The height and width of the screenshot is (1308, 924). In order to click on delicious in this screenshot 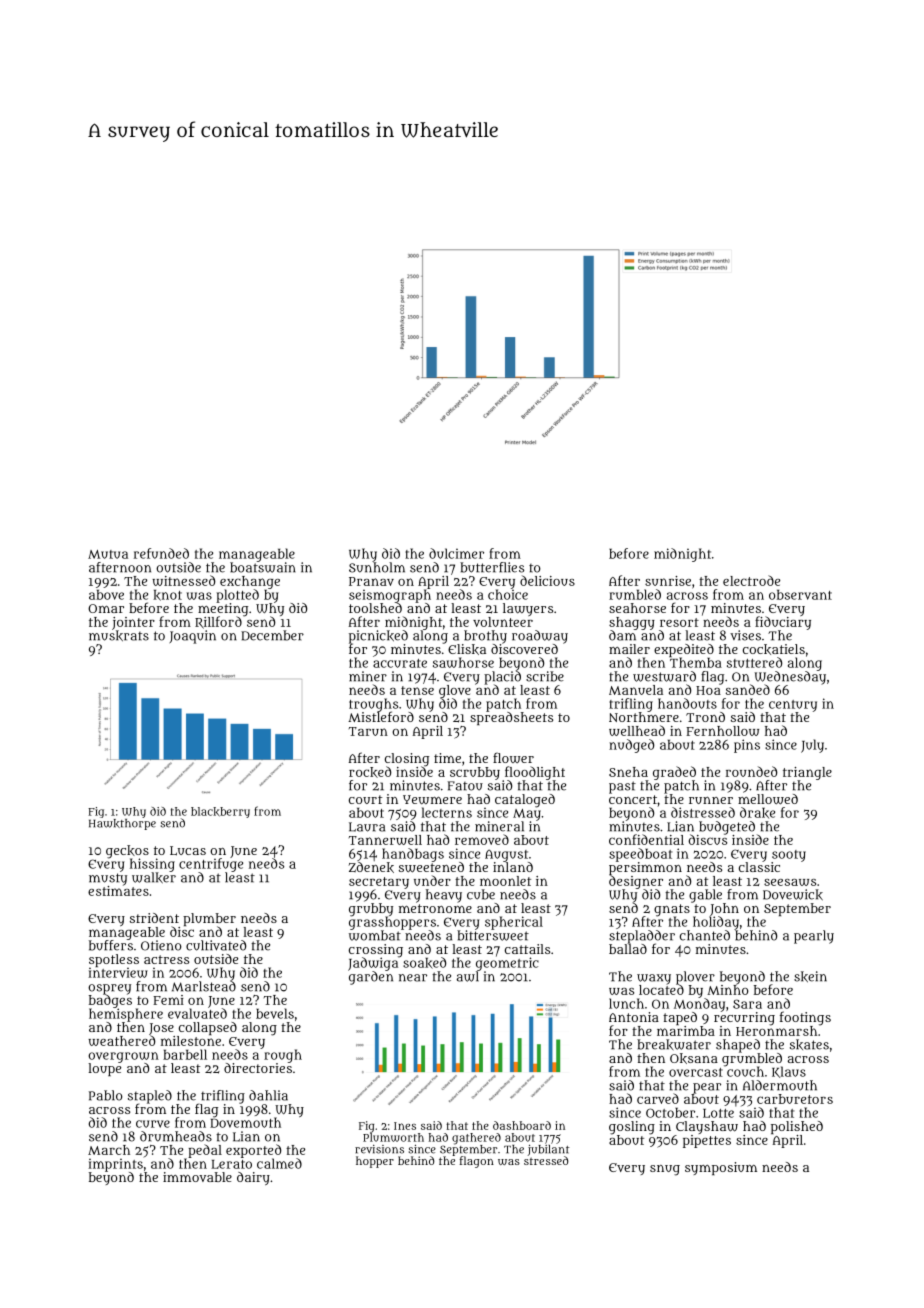, I will do `click(547, 580)`.
